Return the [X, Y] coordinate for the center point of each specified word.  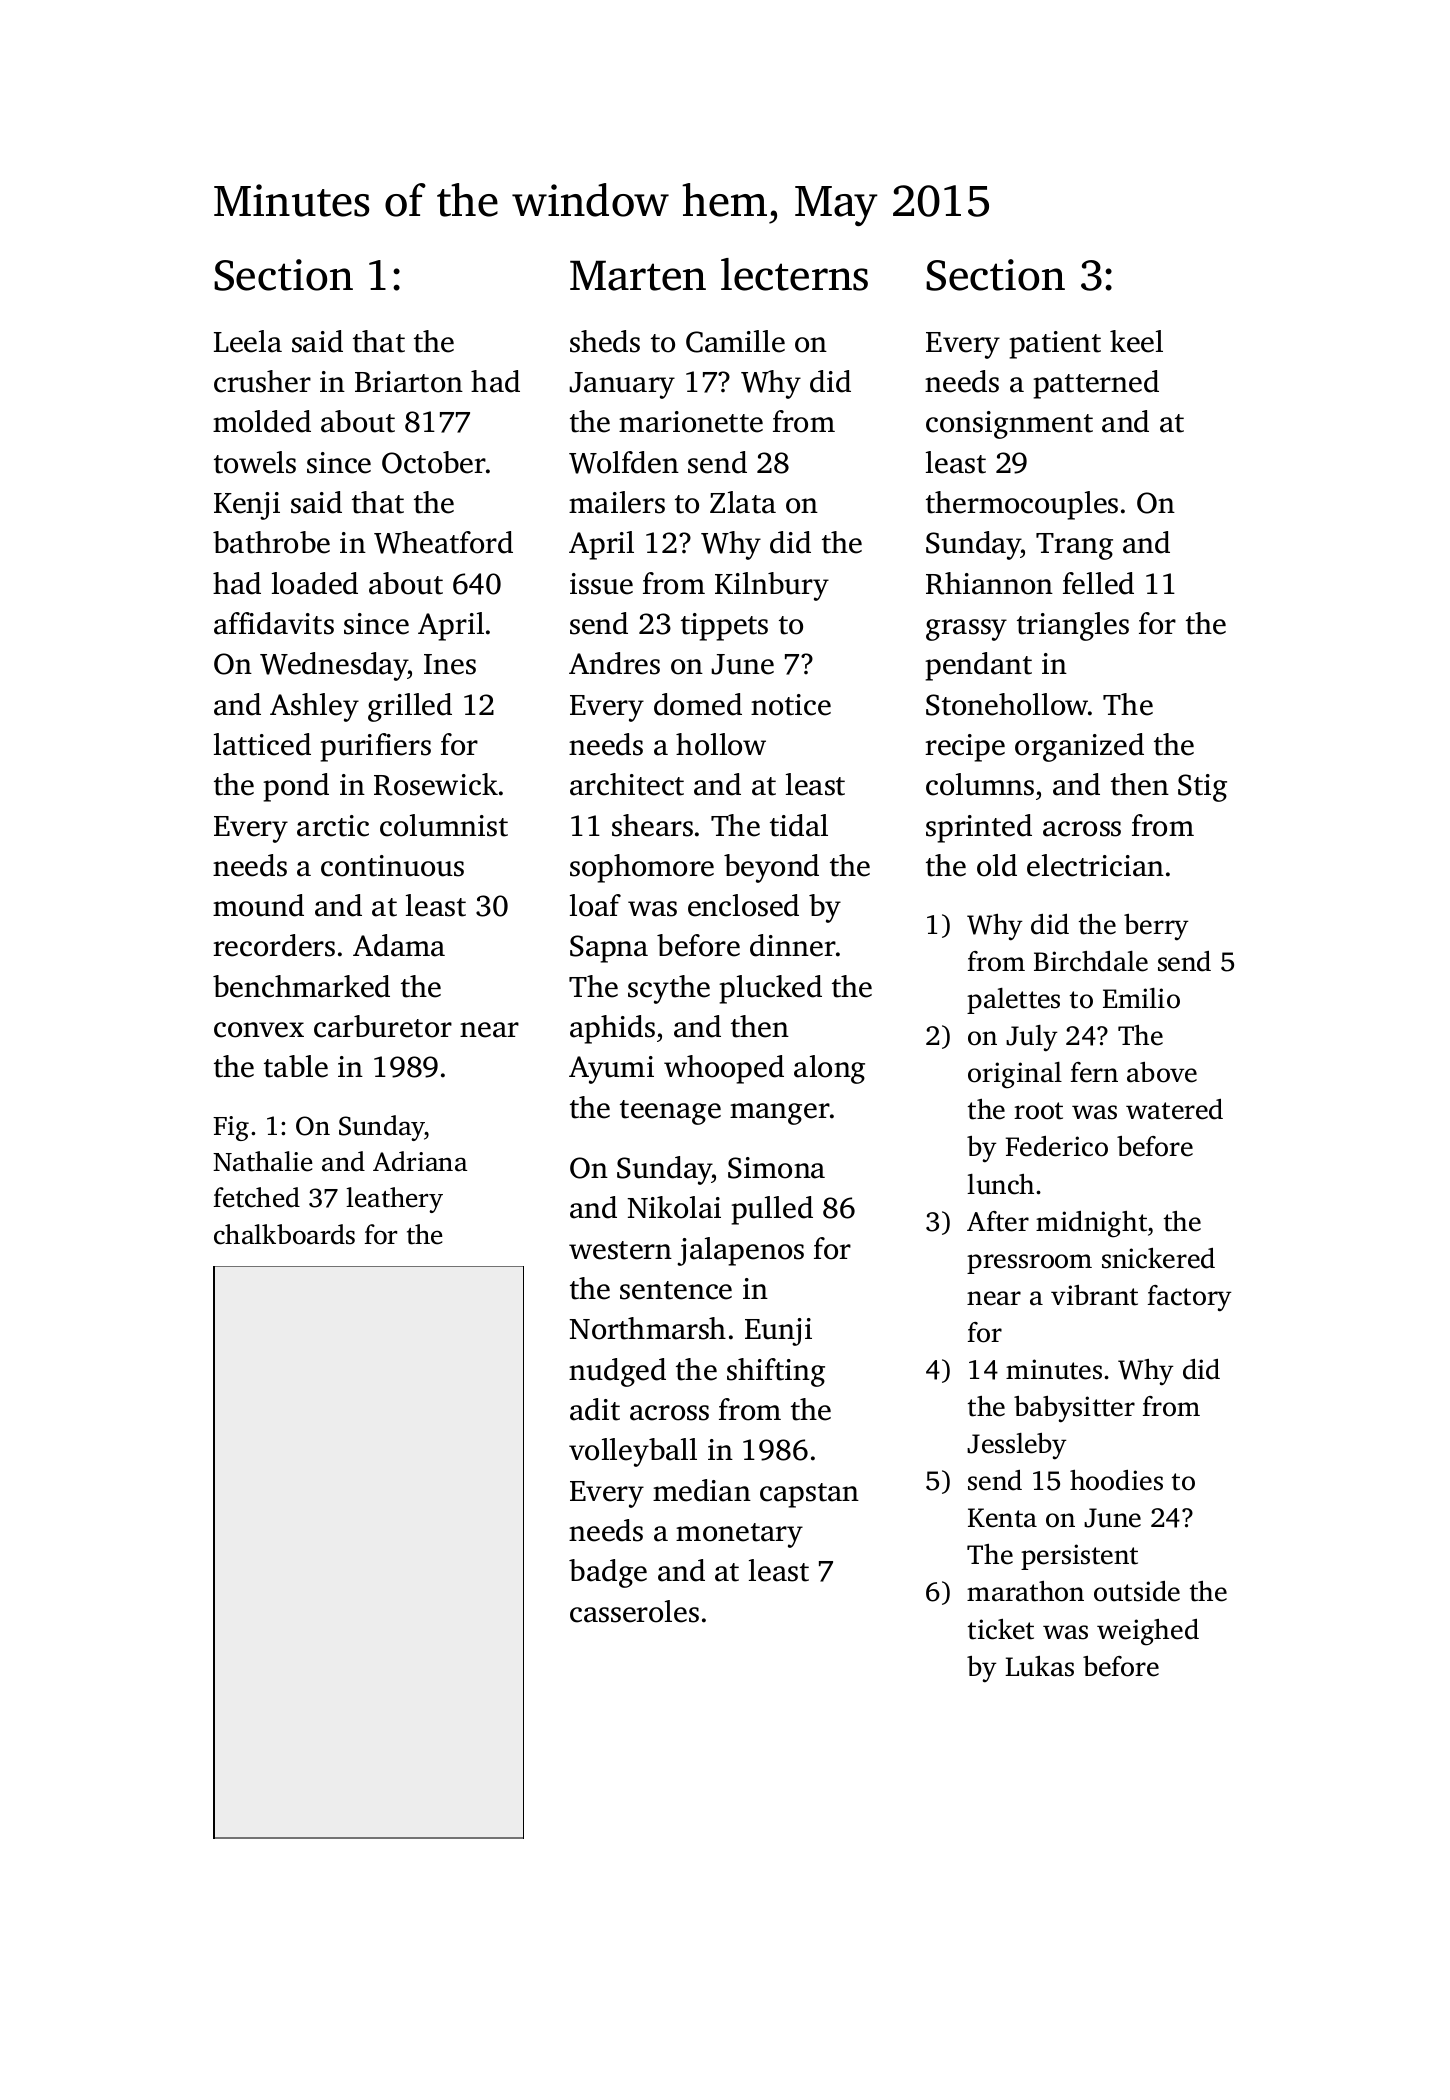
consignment [1009, 425]
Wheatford [443, 542]
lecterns [794, 274]
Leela [248, 341]
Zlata [743, 502]
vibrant [1094, 1295]
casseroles [634, 1611]
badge [608, 1573]
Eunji [778, 1332]
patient [1055, 345]
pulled [772, 1210]
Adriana [420, 1161]
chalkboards [284, 1234]
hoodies [1116, 1480]
